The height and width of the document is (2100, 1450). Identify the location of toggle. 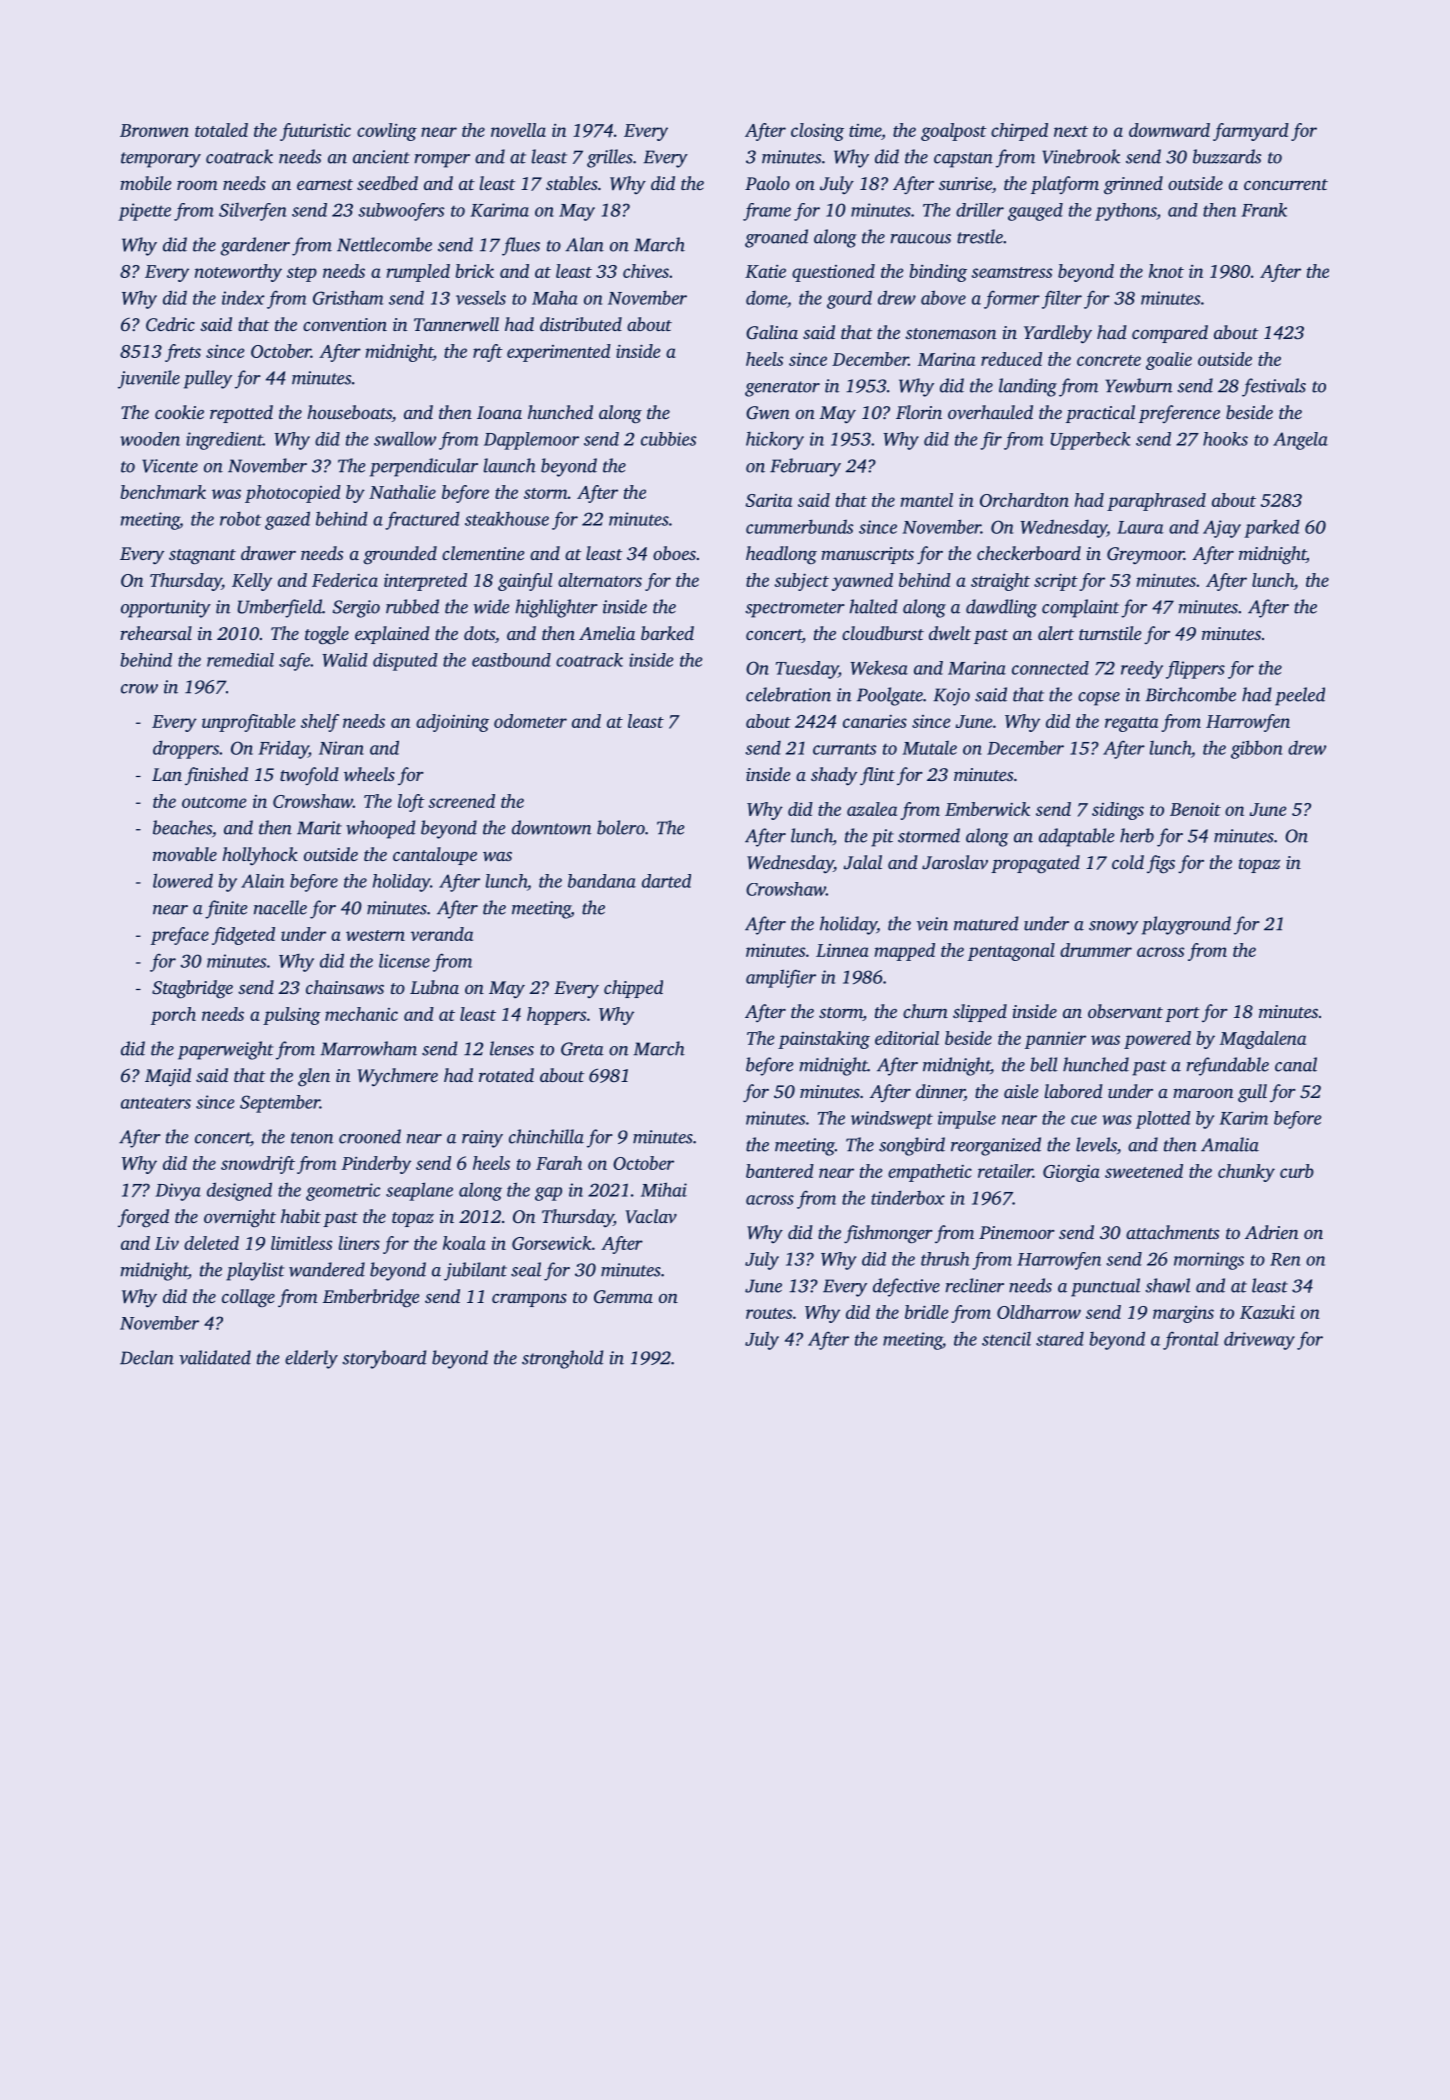
(327, 635).
